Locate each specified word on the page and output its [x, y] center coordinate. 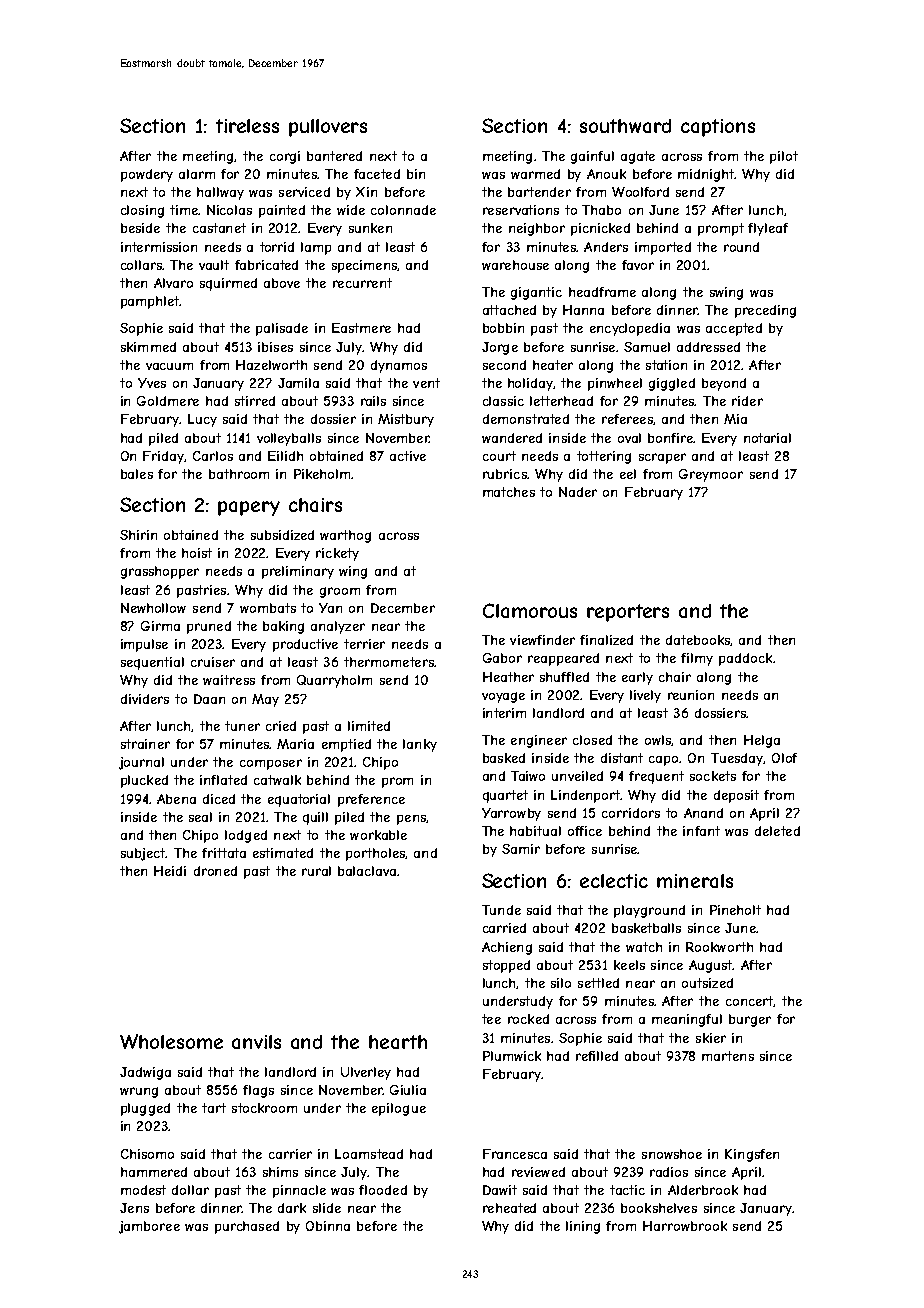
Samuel [647, 347]
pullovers [328, 128]
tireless [247, 126]
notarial [767, 438]
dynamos [399, 366]
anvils [256, 1042]
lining [583, 1227]
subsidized [282, 535]
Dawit [500, 1190]
